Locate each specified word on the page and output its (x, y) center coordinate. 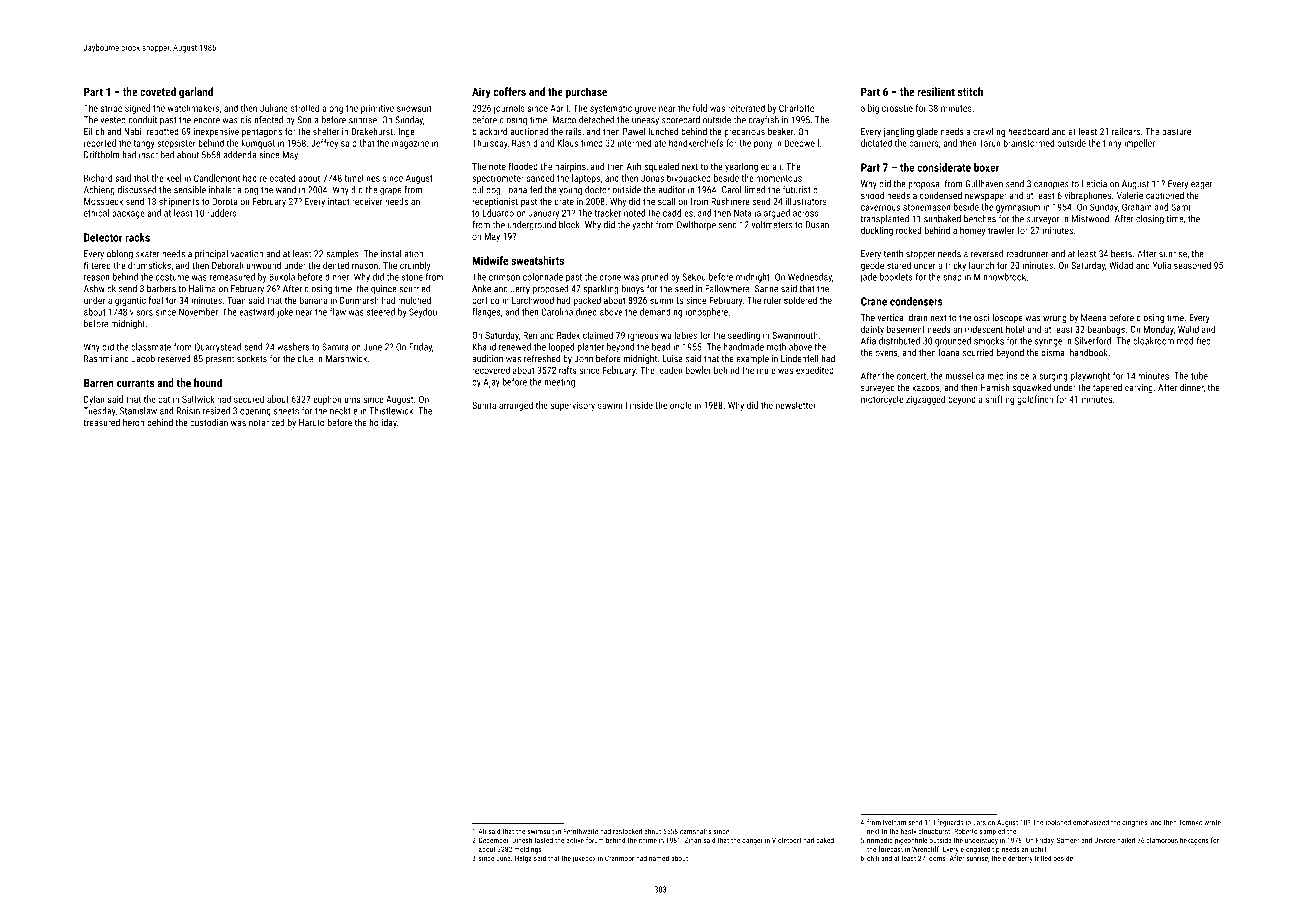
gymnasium (1018, 208)
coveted (158, 91)
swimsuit (541, 831)
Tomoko (1190, 822)
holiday (383, 423)
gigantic (130, 301)
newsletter (796, 405)
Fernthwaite (580, 831)
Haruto (312, 422)
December (494, 840)
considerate (944, 167)
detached (596, 120)
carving (1139, 388)
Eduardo (498, 213)
